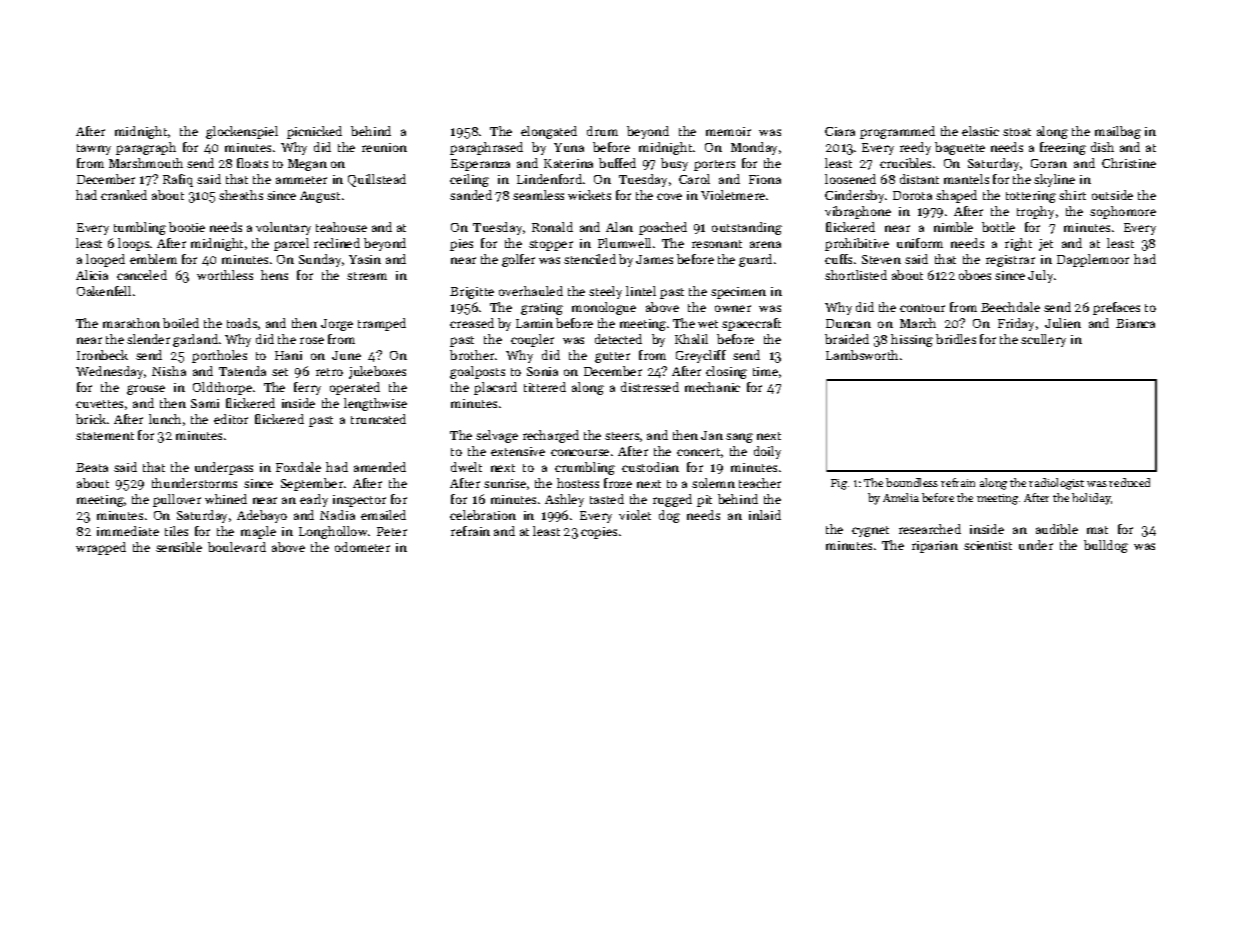 The image size is (1233, 952). What do you see at coordinates (1135, 323) in the screenshot?
I see `Bianca` at bounding box center [1135, 323].
